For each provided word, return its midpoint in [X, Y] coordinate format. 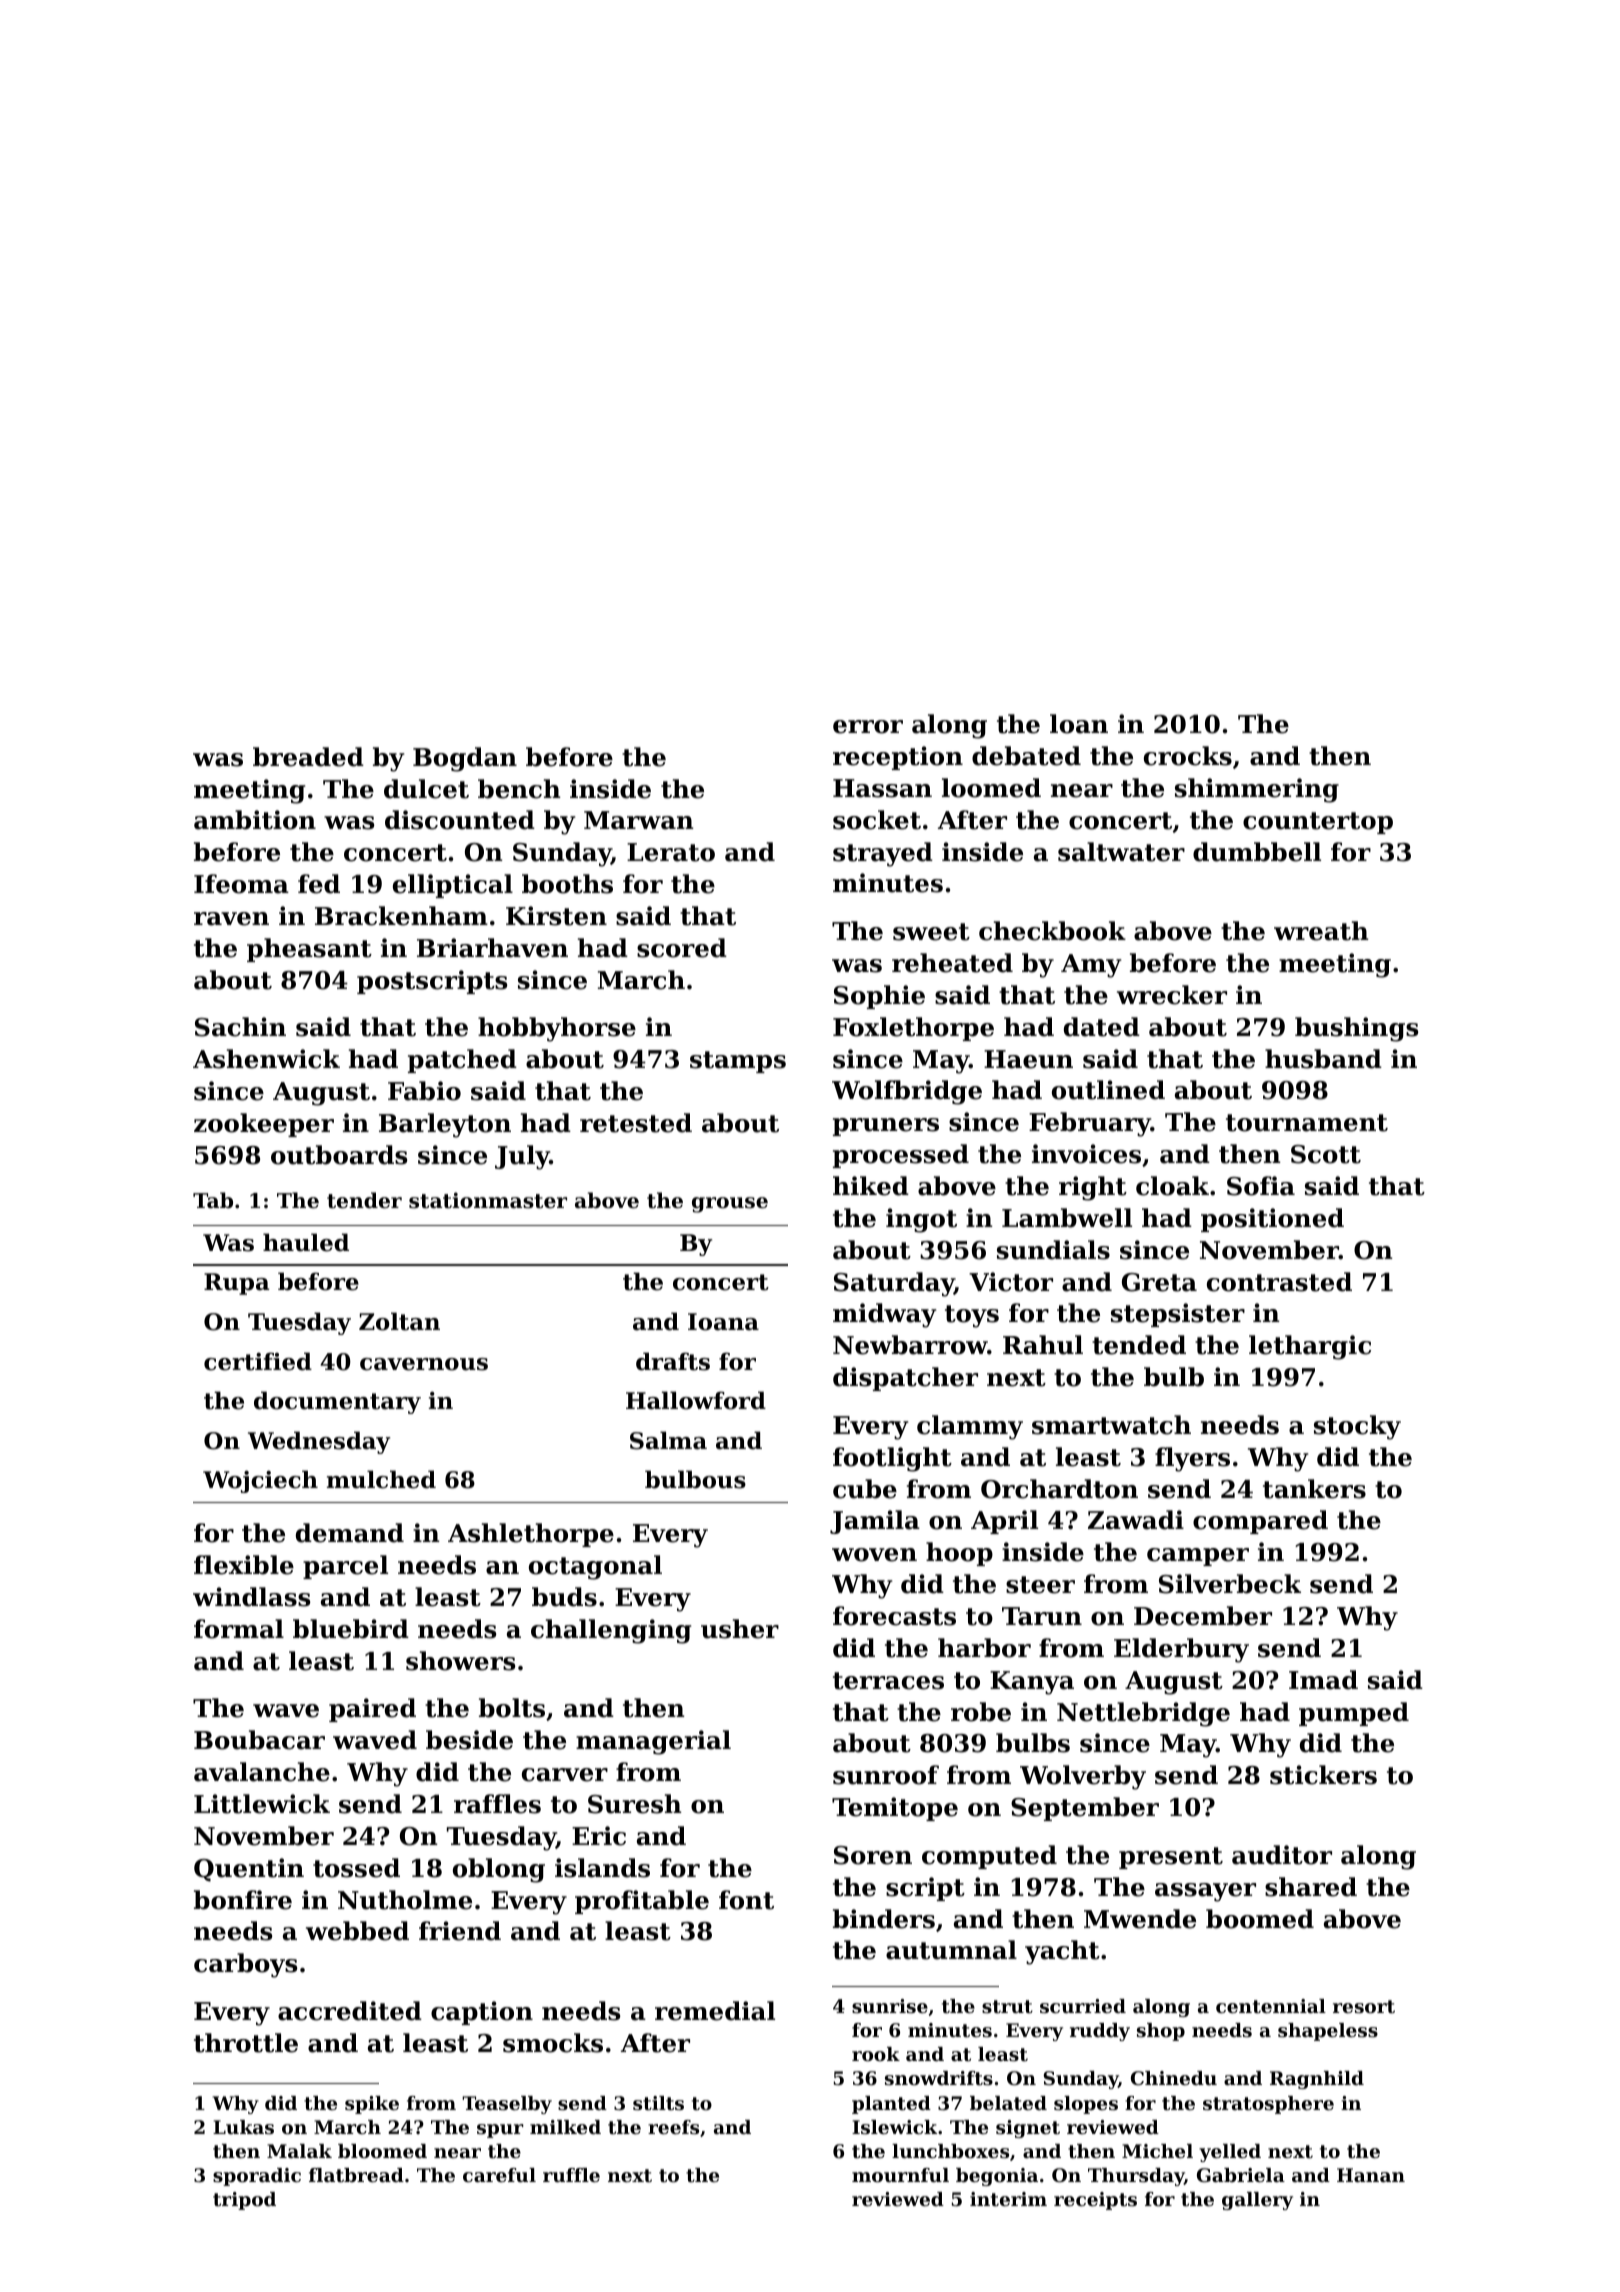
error [868, 727]
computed [989, 1857]
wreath [1321, 931]
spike [372, 2105]
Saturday [894, 1284]
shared [1311, 1887]
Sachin [240, 1027]
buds [564, 1597]
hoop [959, 1554]
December [1203, 1616]
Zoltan [399, 1321]
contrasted [1279, 1282]
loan [1079, 724]
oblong [499, 1870]
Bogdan [465, 759]
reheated [952, 963]
